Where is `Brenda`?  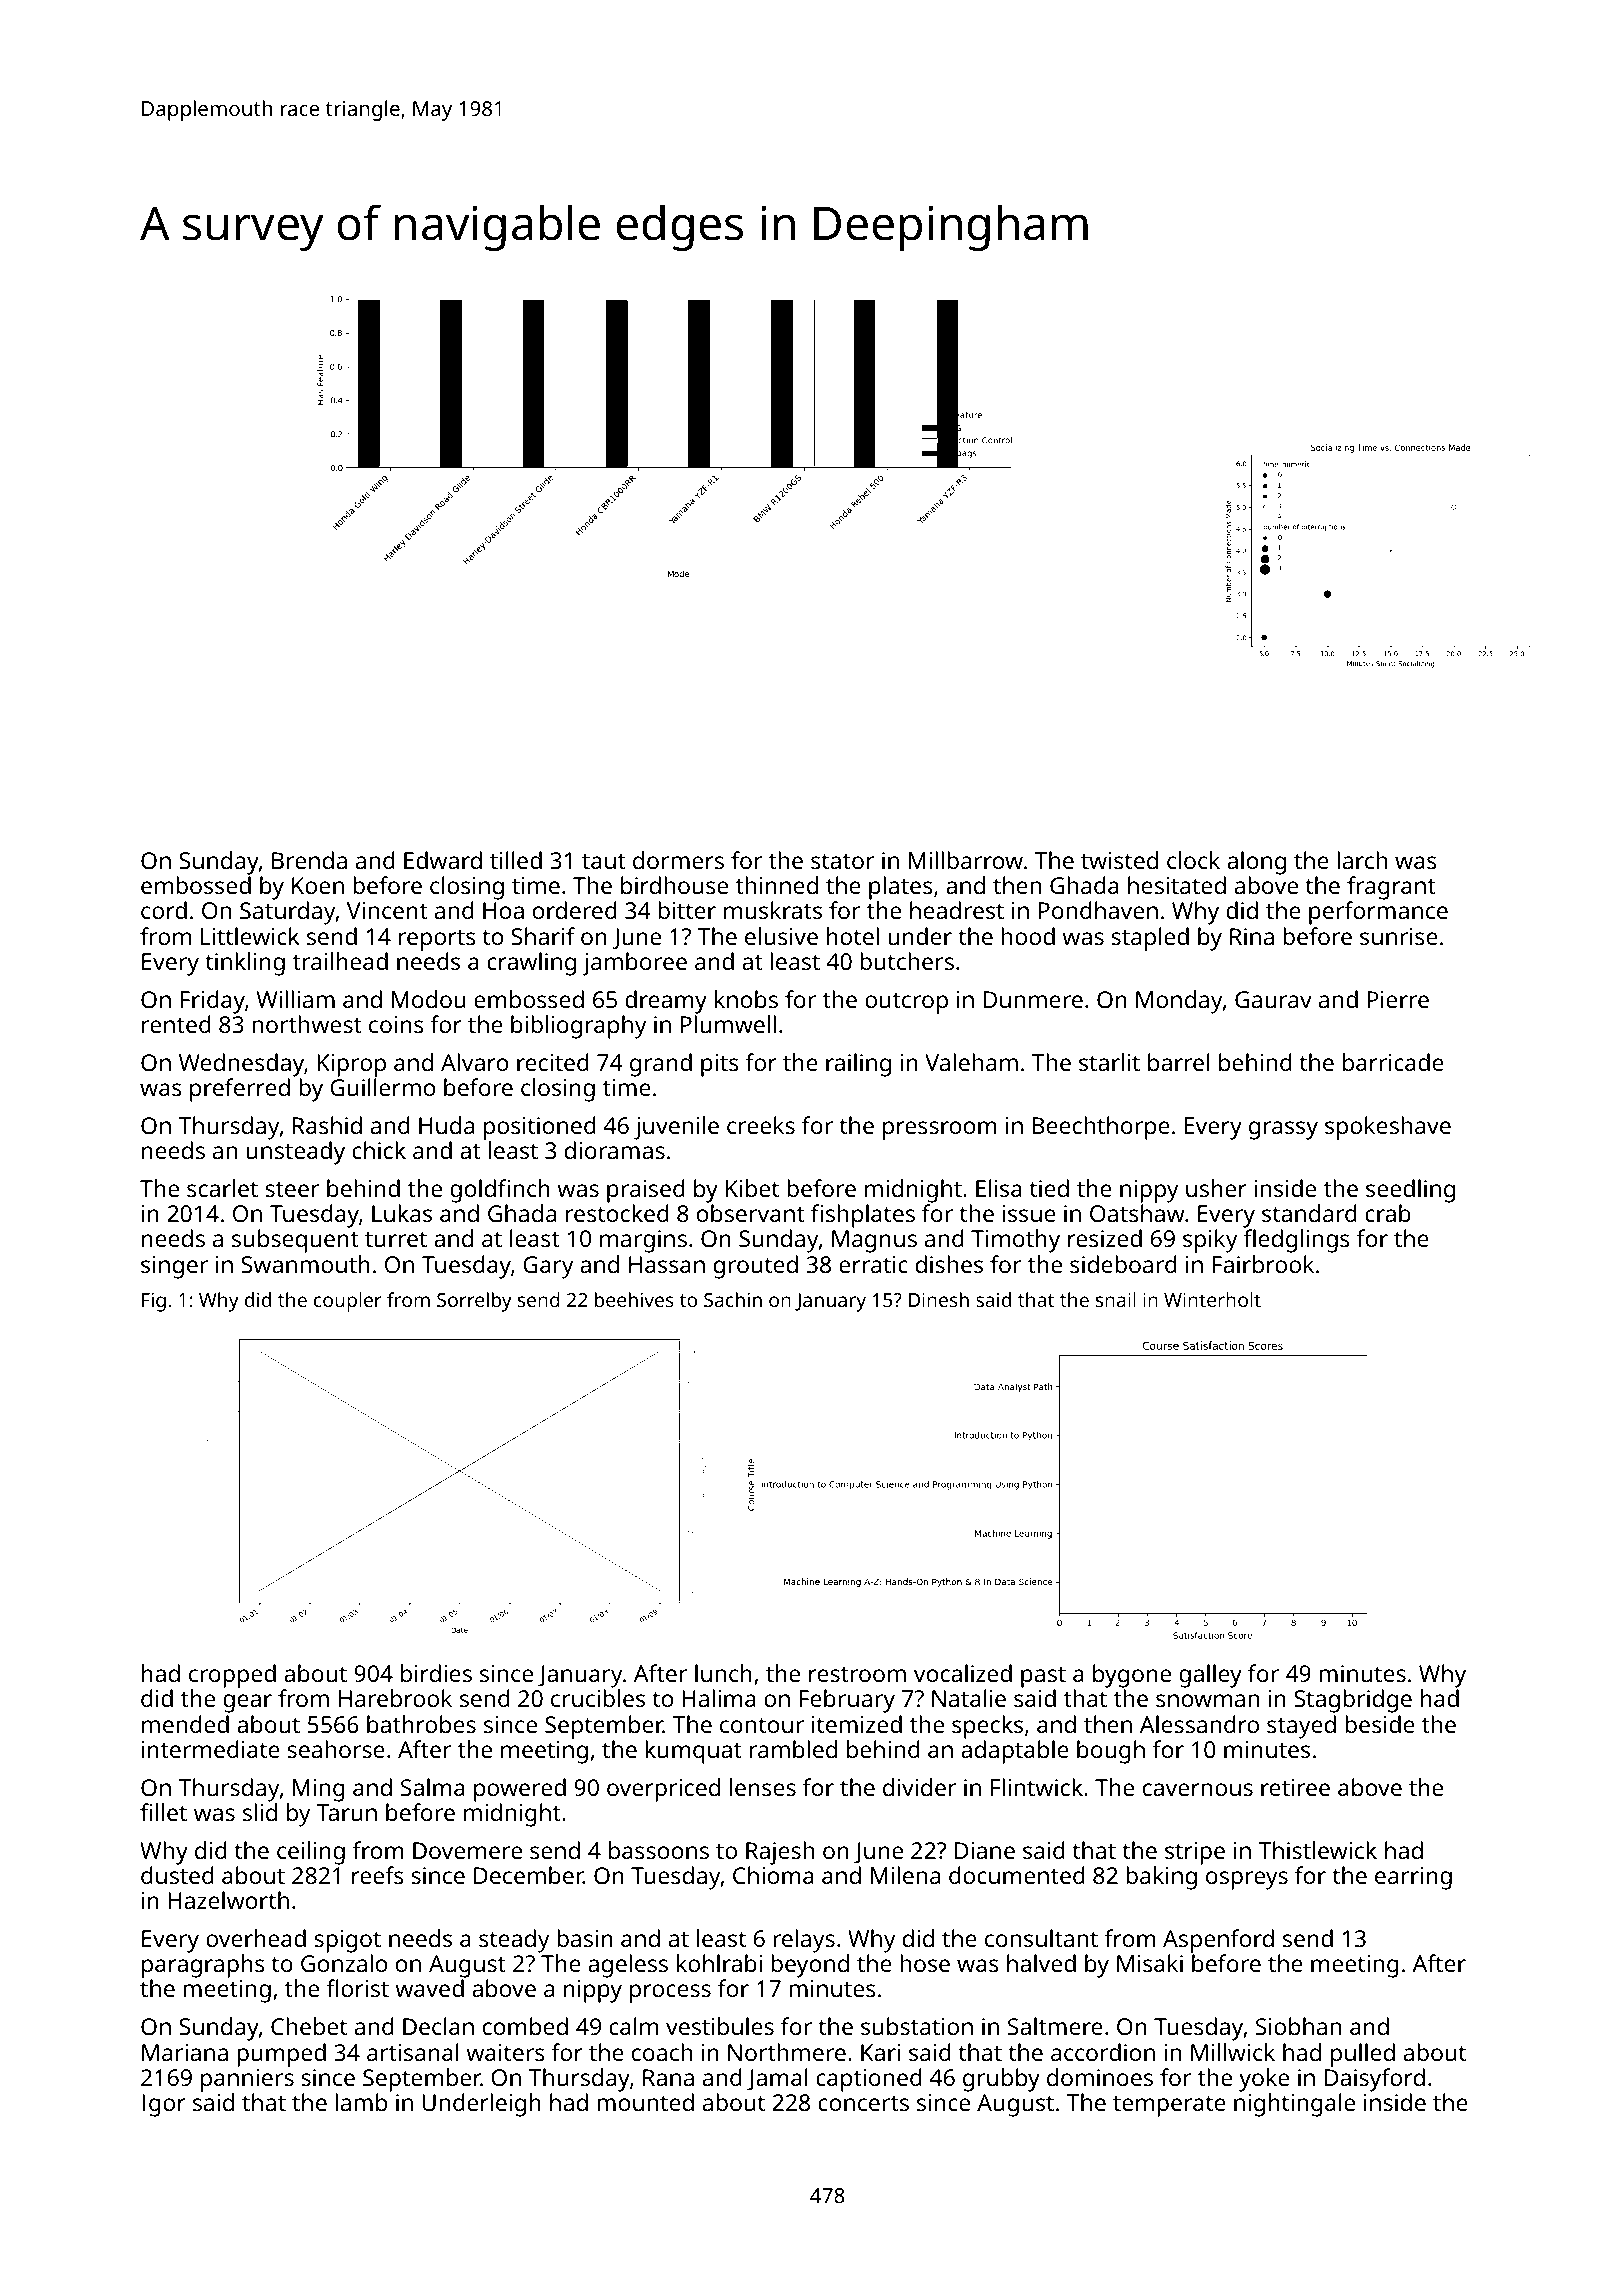
Brenda is located at coordinates (309, 860).
